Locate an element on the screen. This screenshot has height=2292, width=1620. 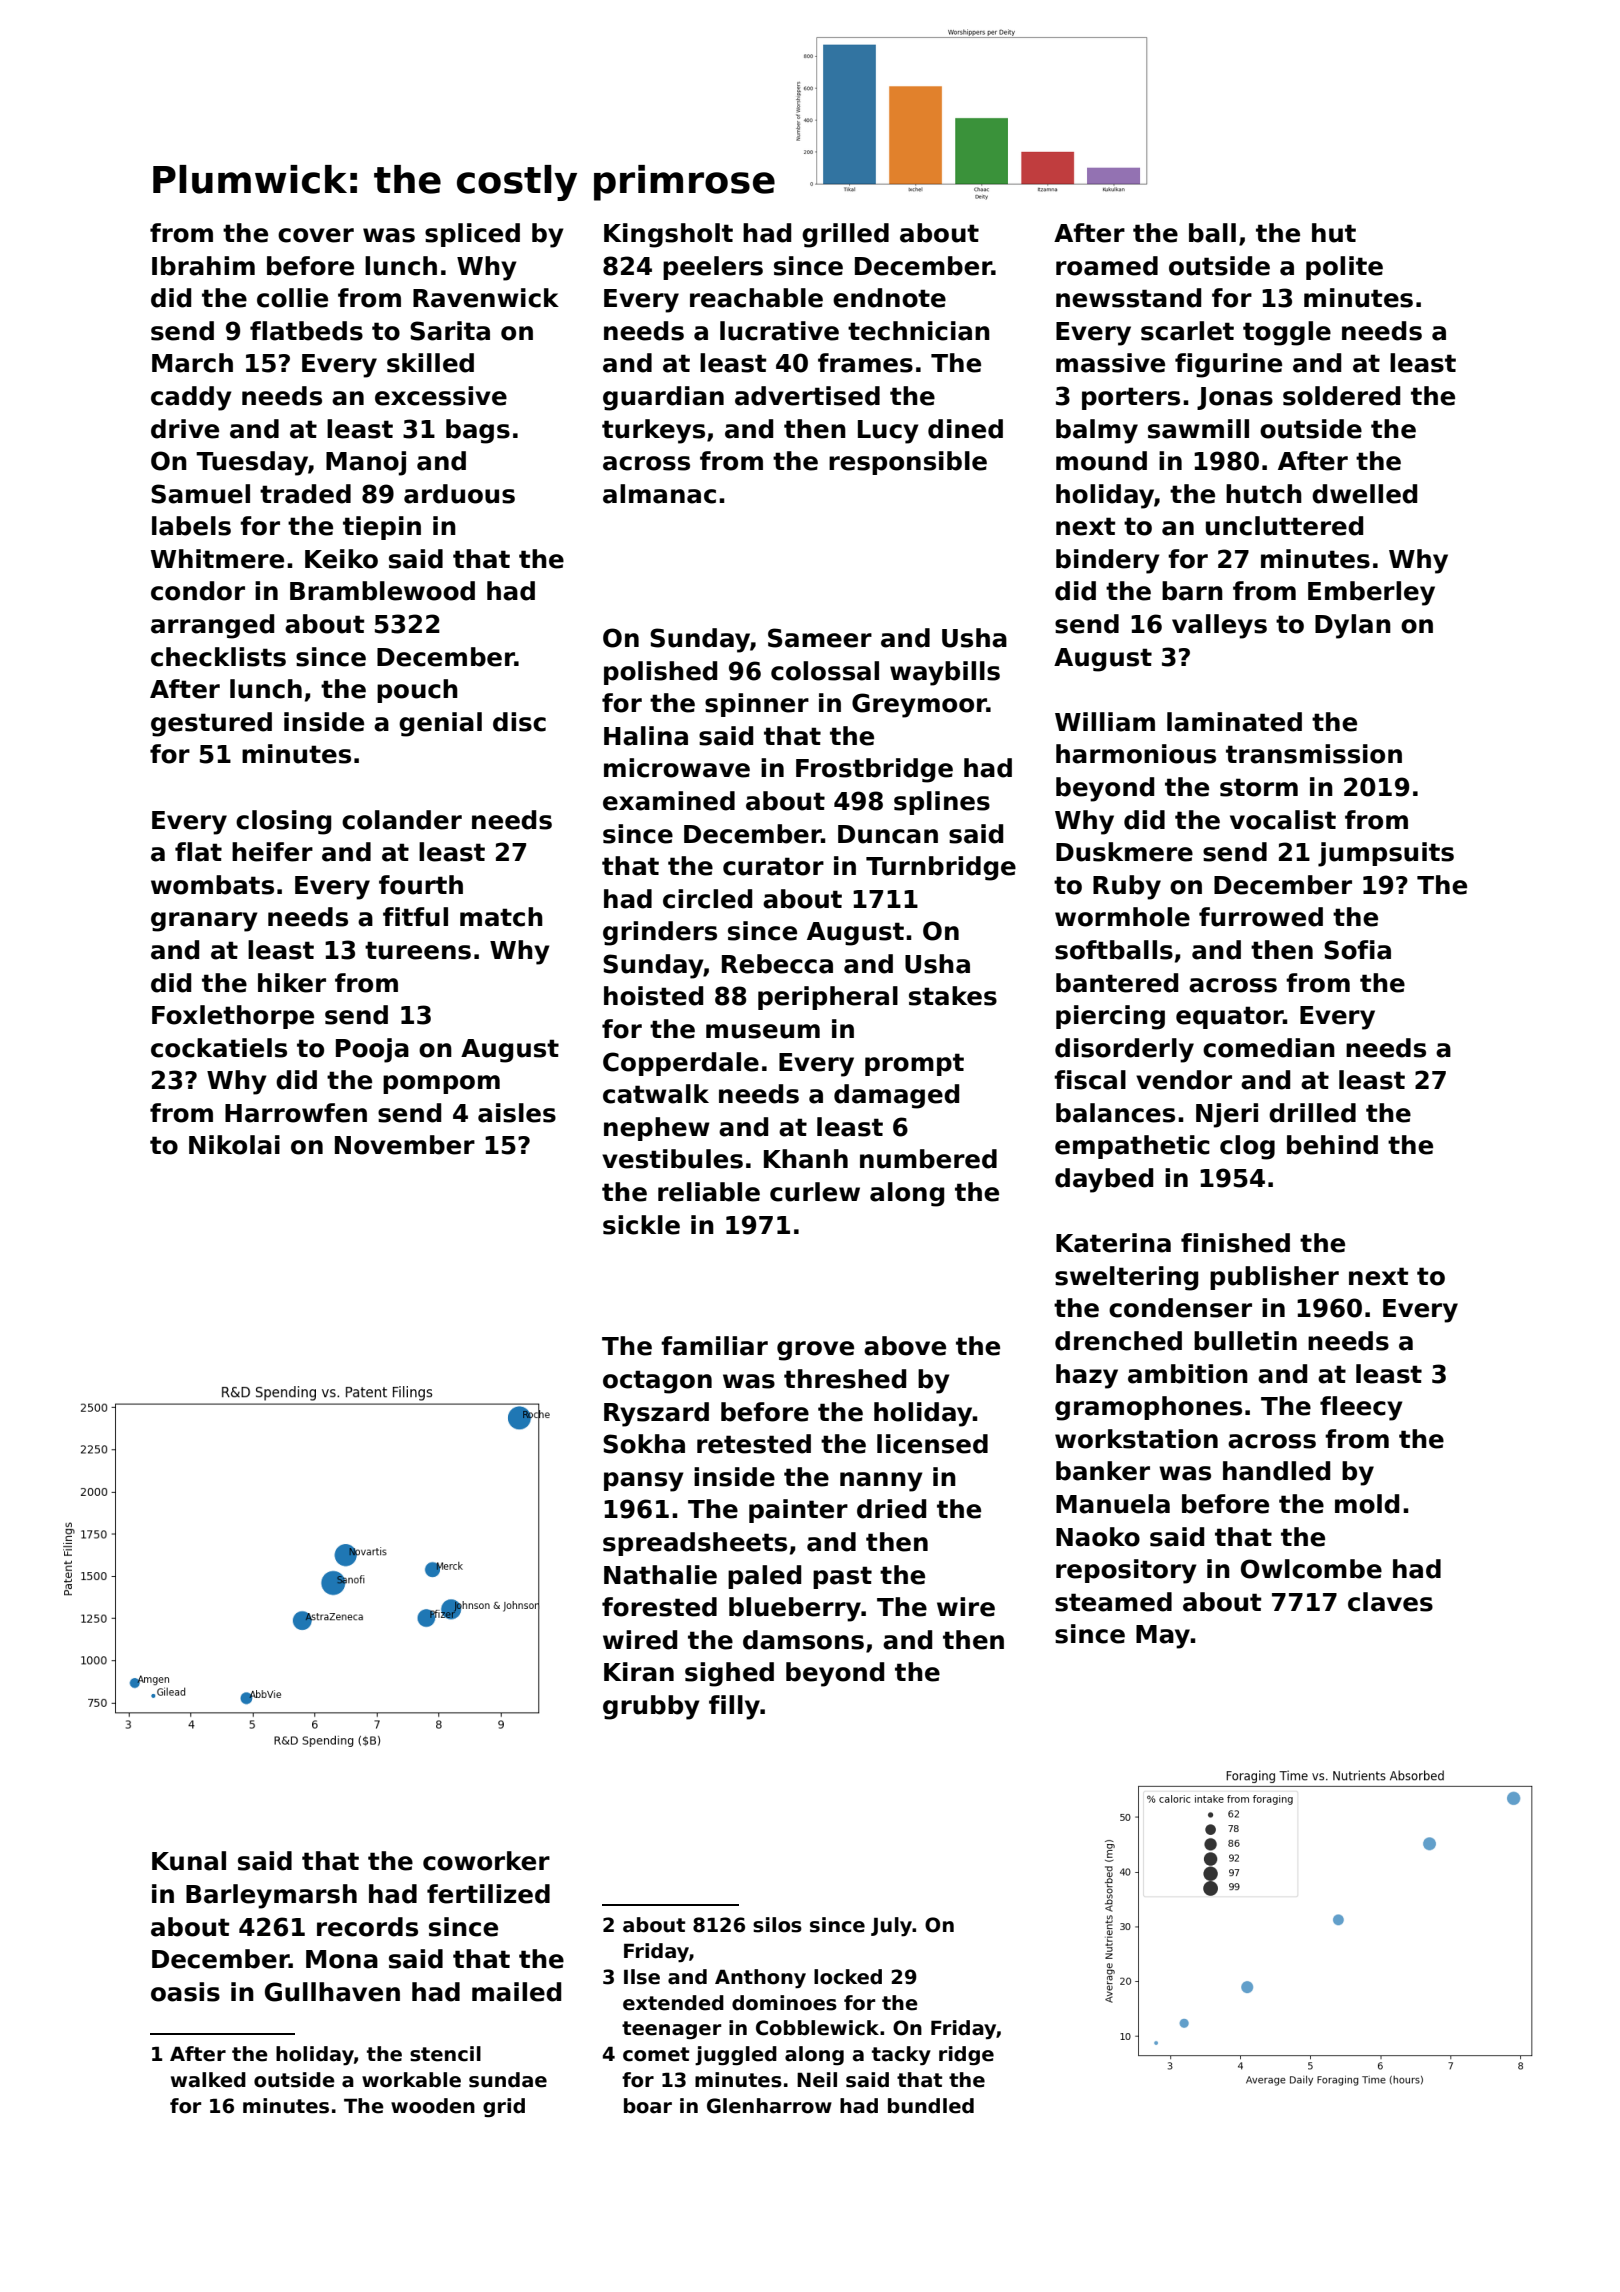
Duncan is located at coordinates (888, 834).
